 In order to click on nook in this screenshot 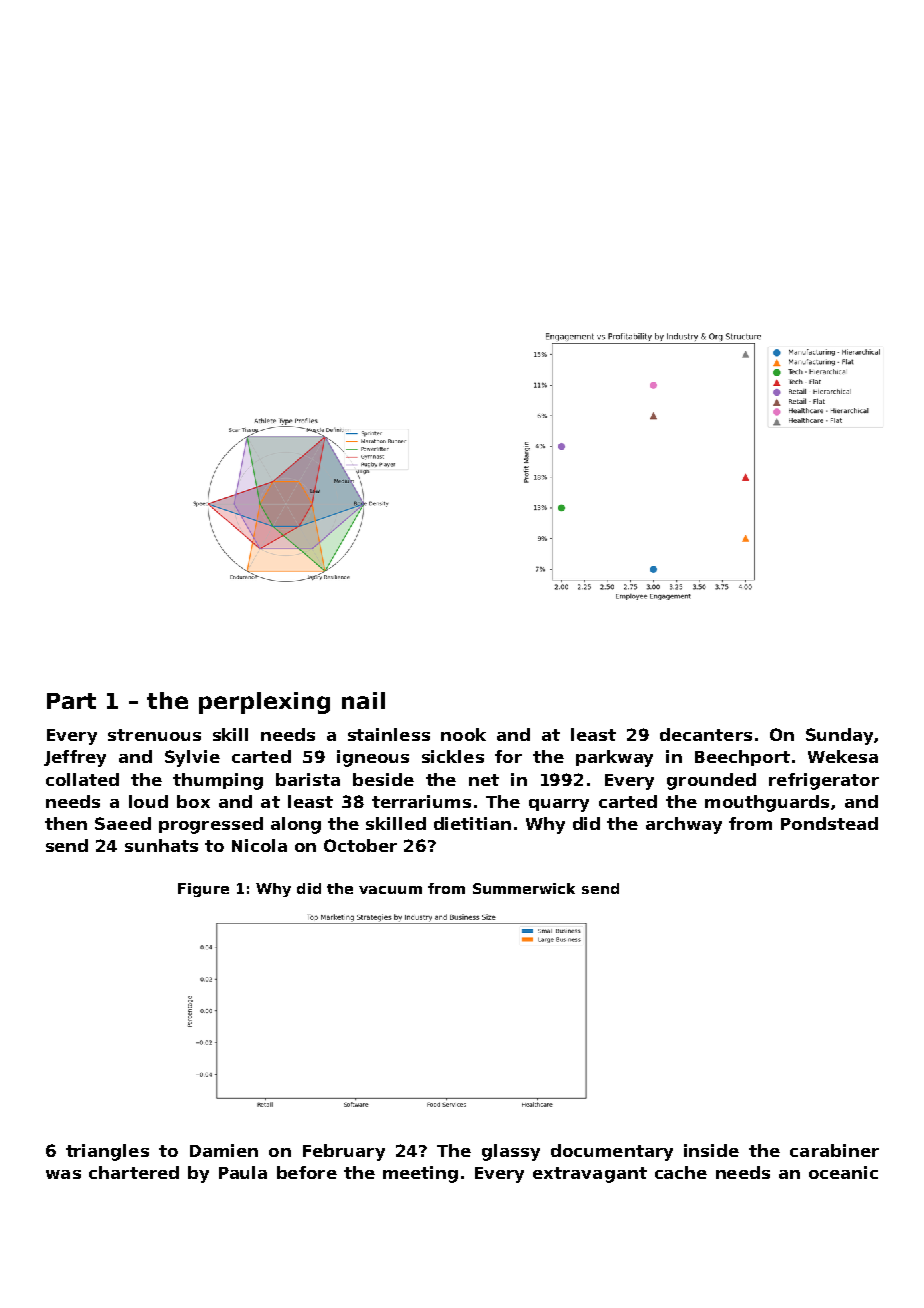, I will do `click(463, 734)`.
